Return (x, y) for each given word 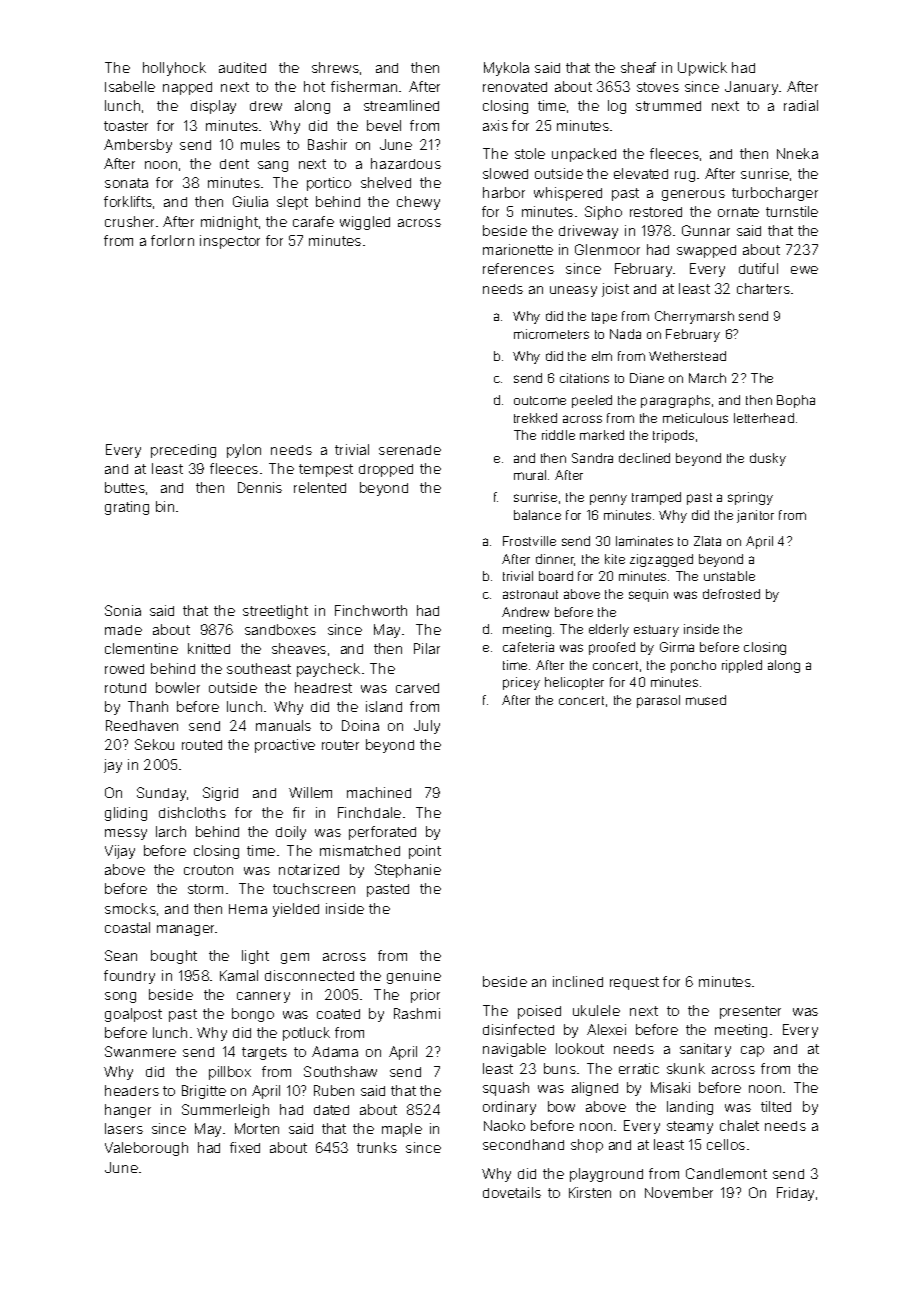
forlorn (172, 240)
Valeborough (146, 1149)
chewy (418, 203)
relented (320, 487)
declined (644, 458)
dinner (555, 560)
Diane (647, 378)
